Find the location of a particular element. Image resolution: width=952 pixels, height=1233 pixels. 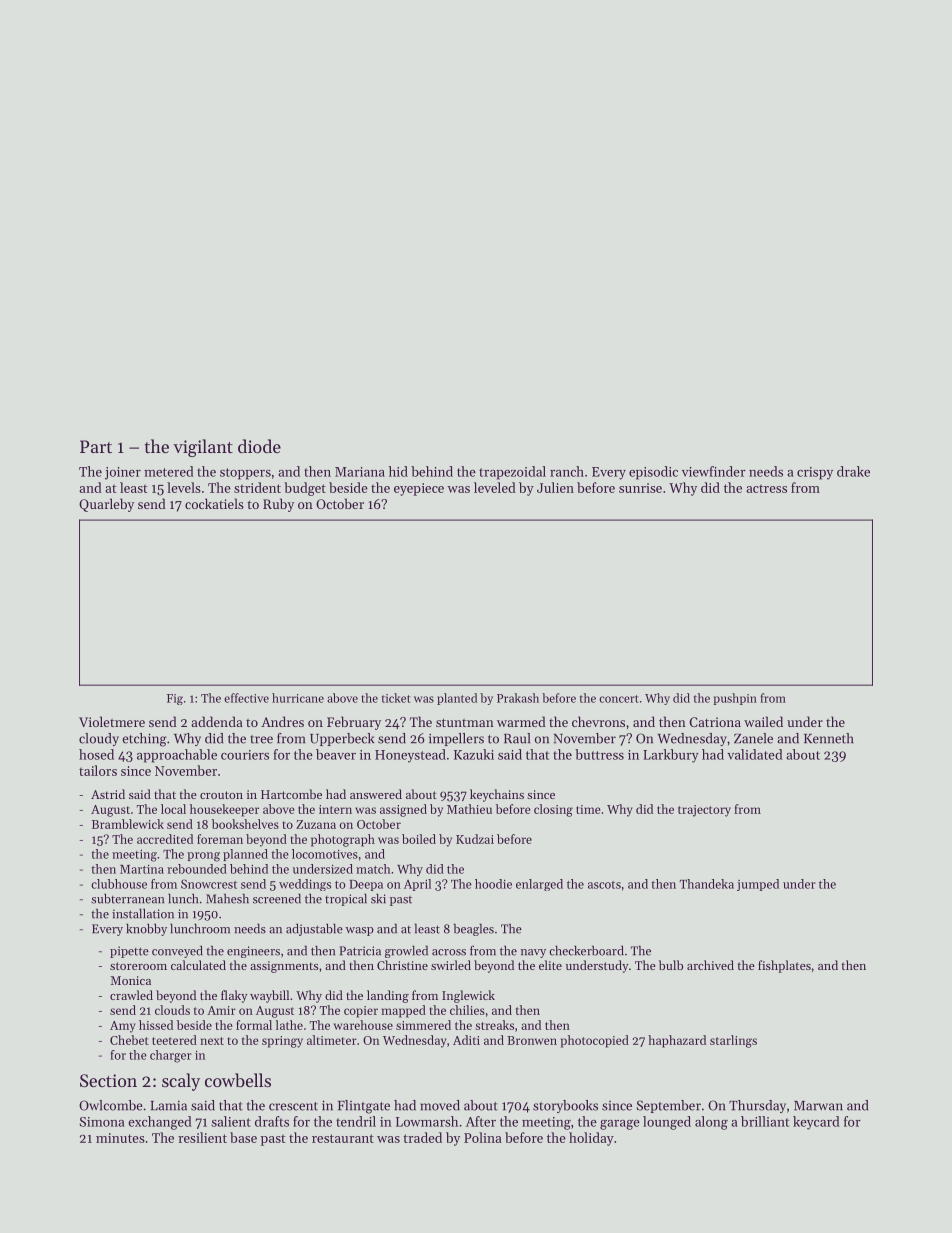

crawled is located at coordinates (131, 995).
